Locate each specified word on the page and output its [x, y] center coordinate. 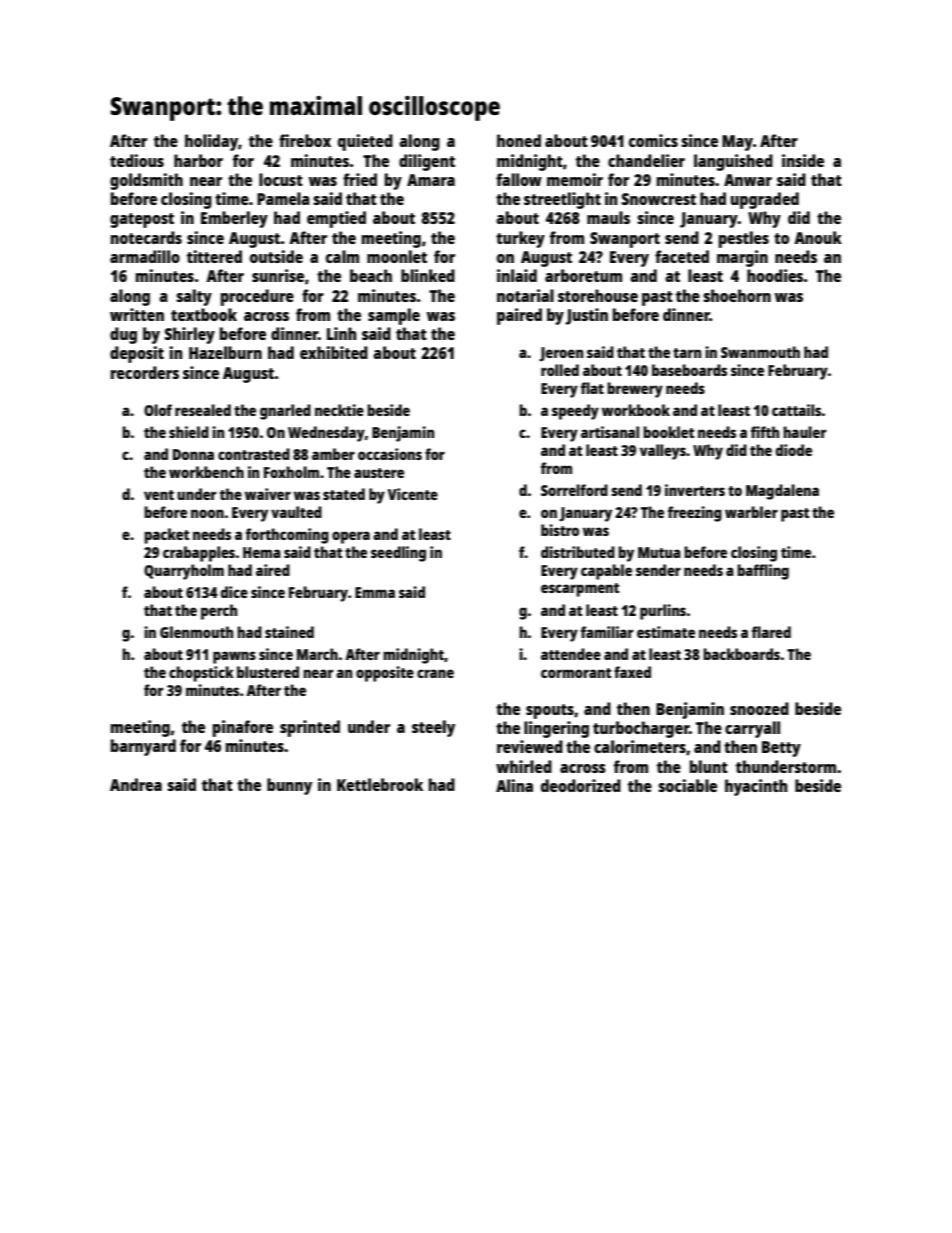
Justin [587, 316]
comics [653, 140]
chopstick [201, 674]
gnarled [285, 412]
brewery [635, 390]
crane [435, 673]
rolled [560, 370]
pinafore [243, 728]
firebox [305, 140]
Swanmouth [760, 352]
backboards [741, 654]
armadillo [145, 256]
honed [519, 140]
